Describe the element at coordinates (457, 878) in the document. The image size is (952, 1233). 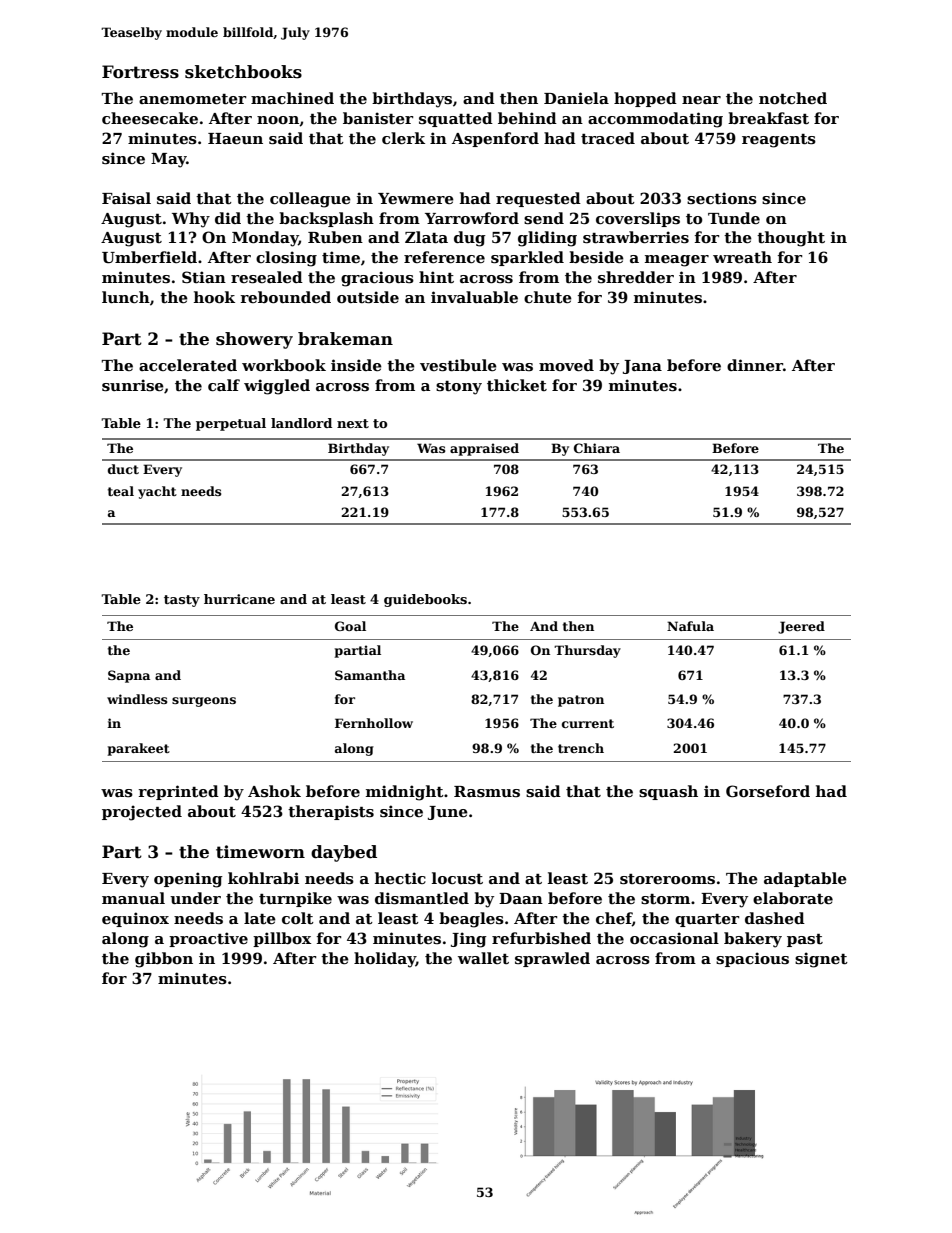
I see `locust` at that location.
